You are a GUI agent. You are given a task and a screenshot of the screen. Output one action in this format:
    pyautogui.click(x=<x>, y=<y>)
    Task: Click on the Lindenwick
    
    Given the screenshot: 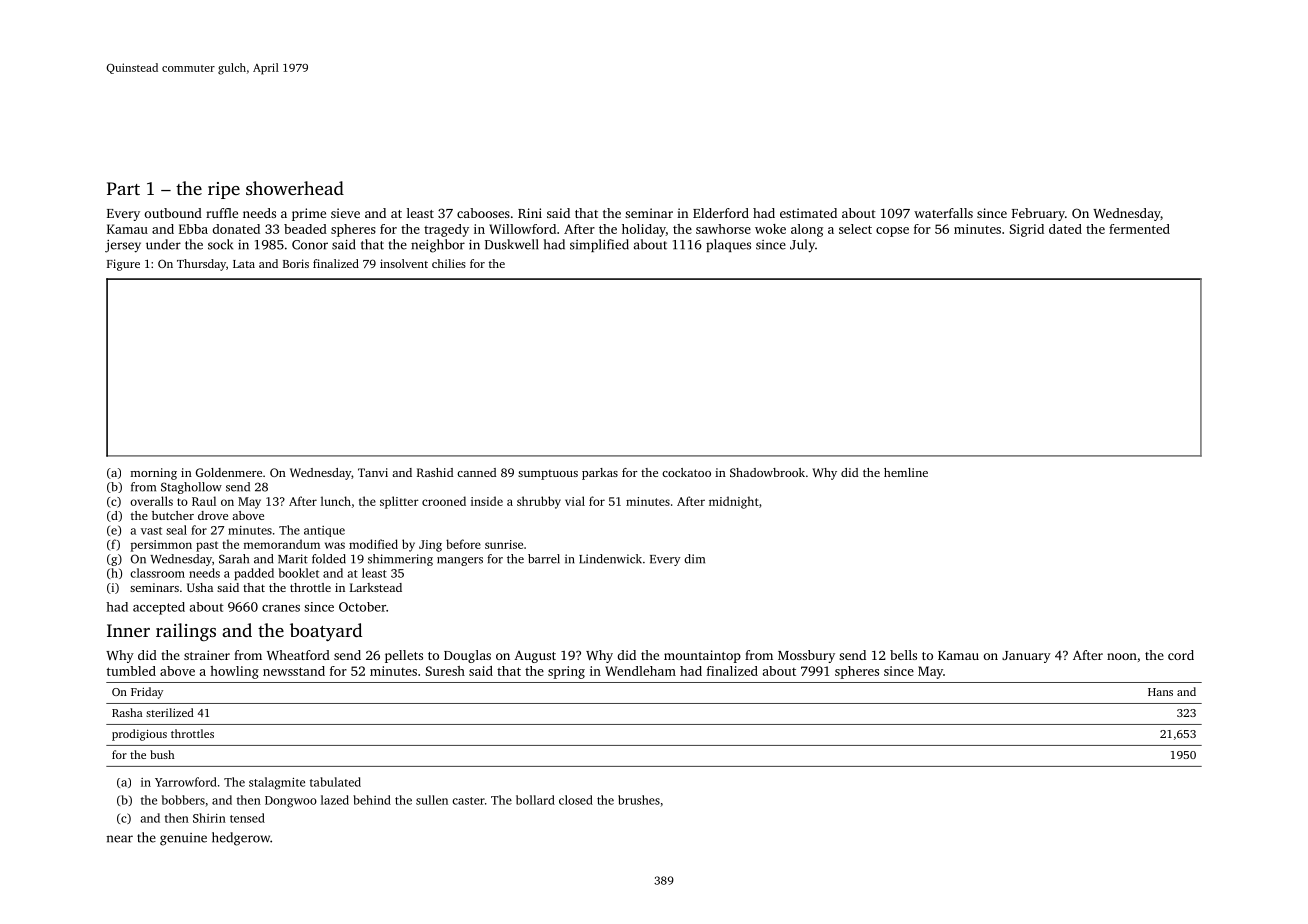 What is the action you would take?
    pyautogui.click(x=610, y=559)
